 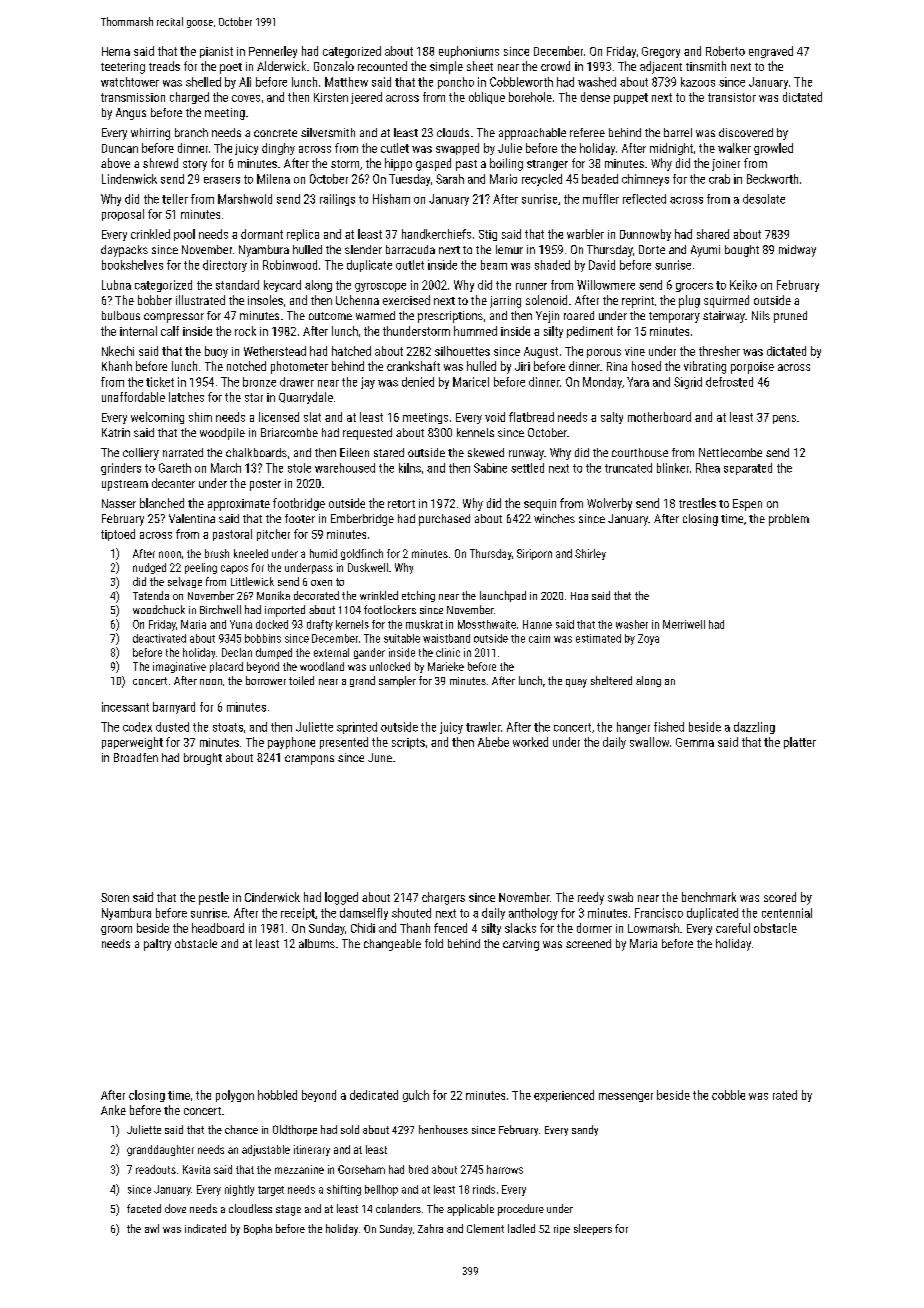 I want to click on dormant, so click(x=262, y=234).
